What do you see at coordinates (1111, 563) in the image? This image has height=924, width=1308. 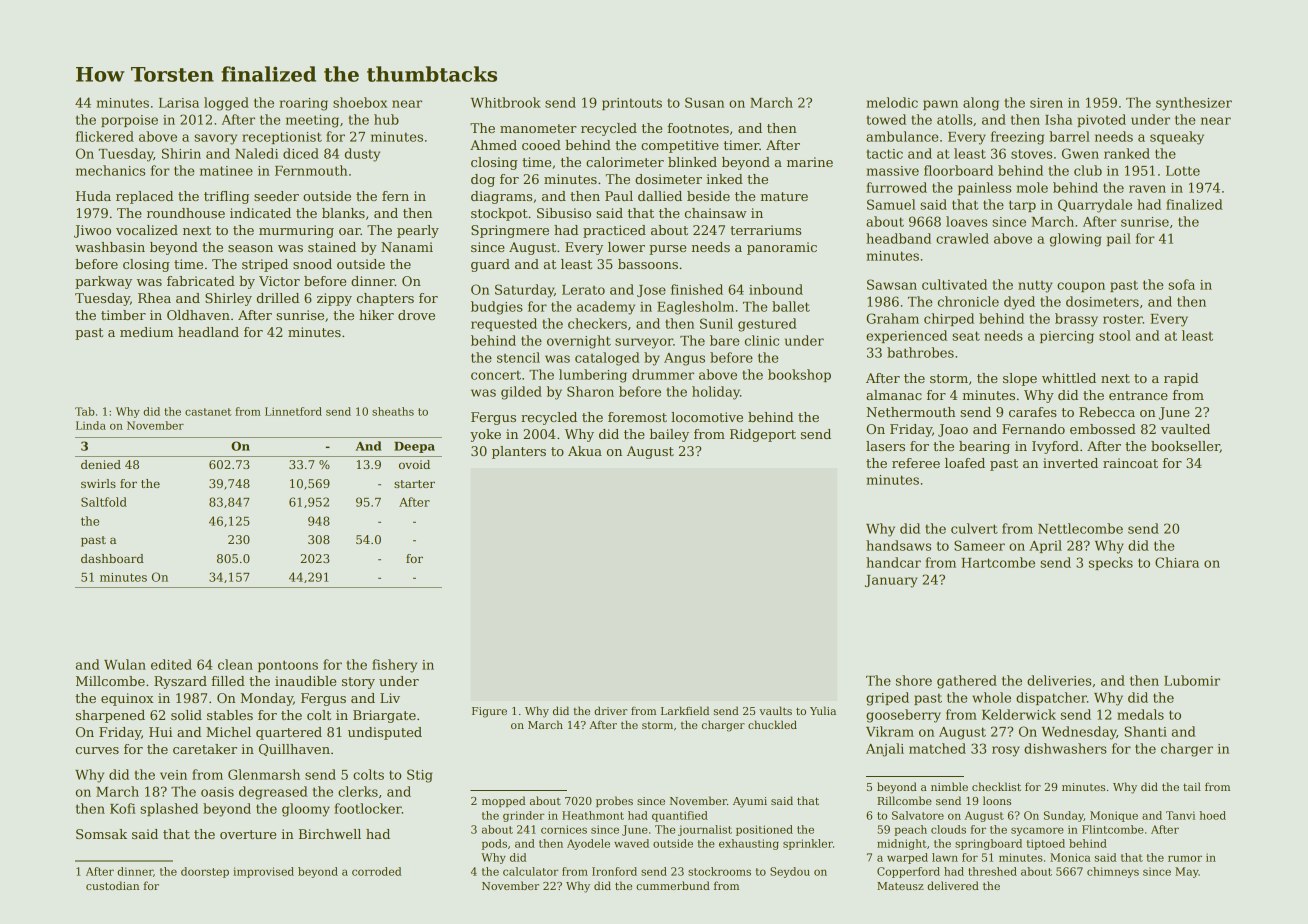 I see `specks` at bounding box center [1111, 563].
